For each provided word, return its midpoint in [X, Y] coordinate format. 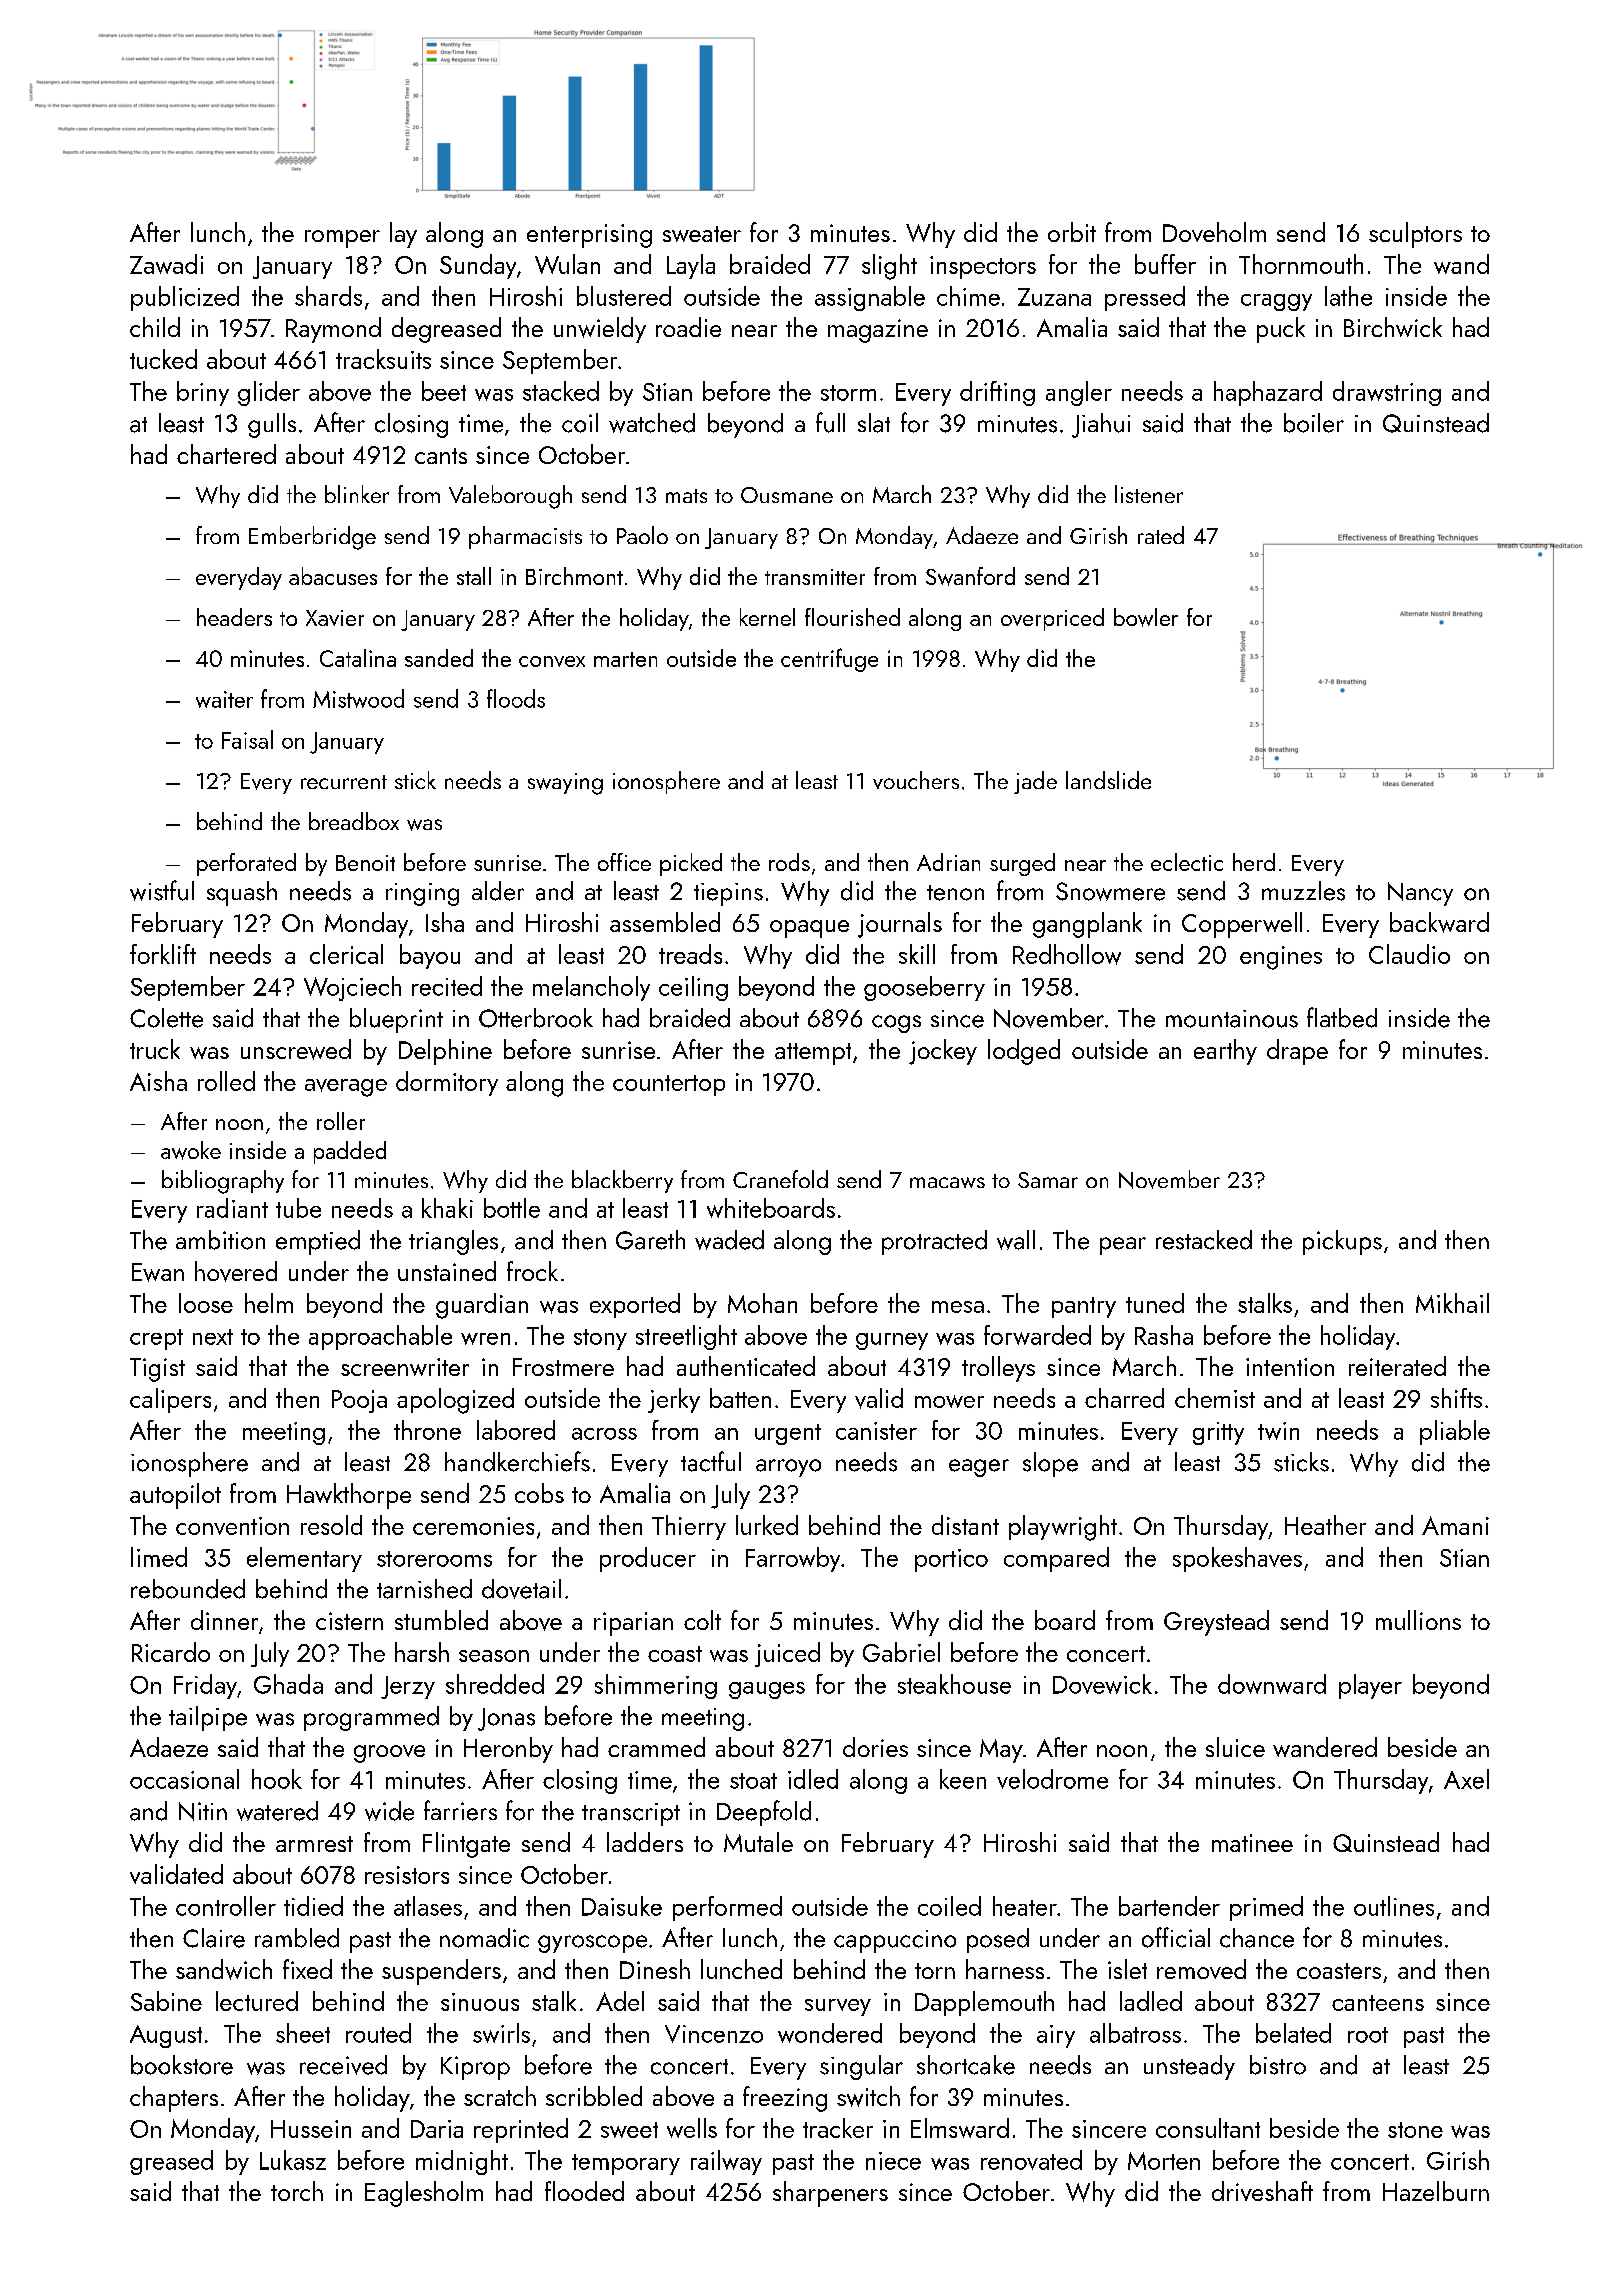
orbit [1072, 232]
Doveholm [1214, 232]
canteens [1378, 2003]
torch [297, 2191]
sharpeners [830, 2194]
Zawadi [166, 264]
